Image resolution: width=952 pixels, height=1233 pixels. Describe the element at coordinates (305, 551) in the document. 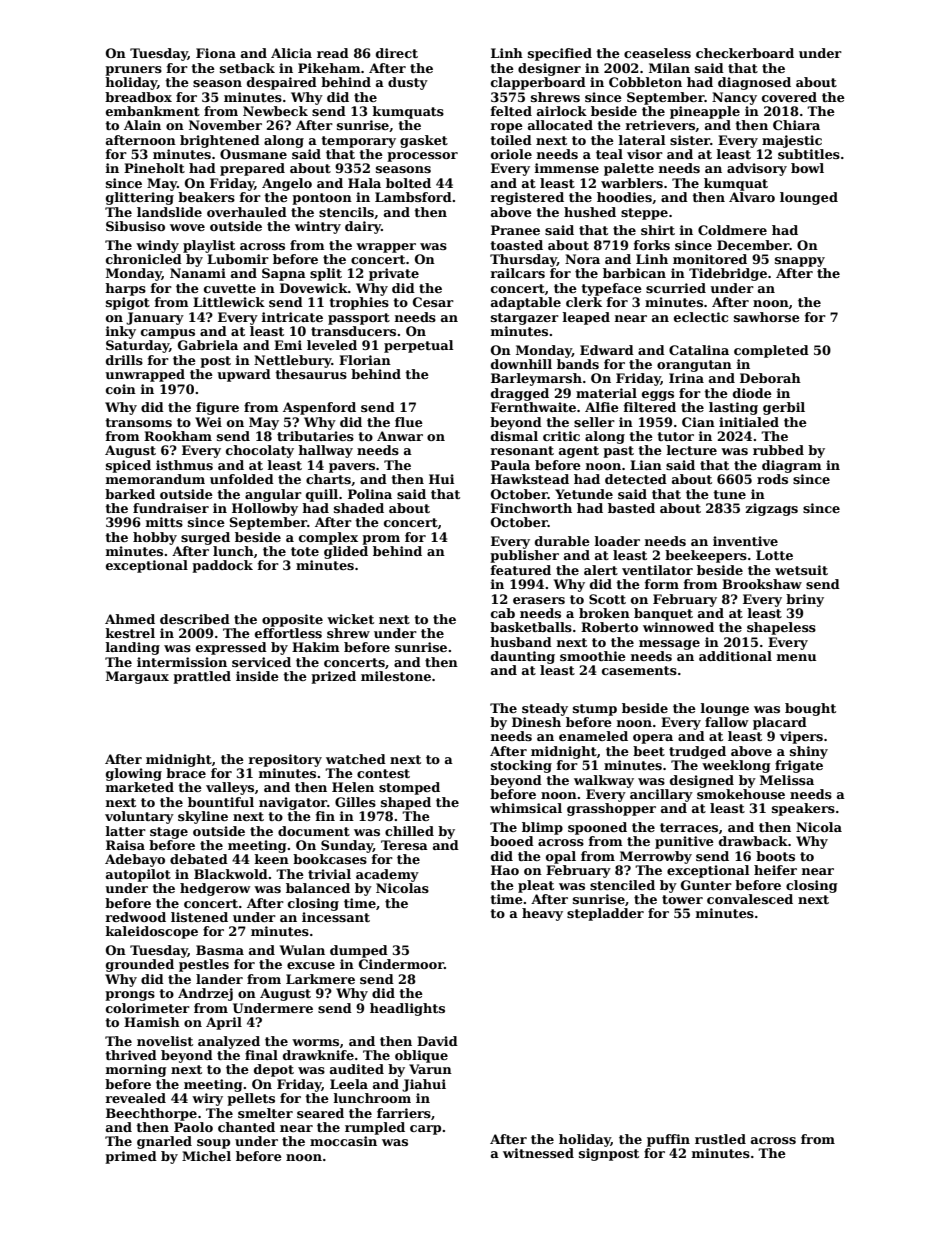

I see `tote` at that location.
